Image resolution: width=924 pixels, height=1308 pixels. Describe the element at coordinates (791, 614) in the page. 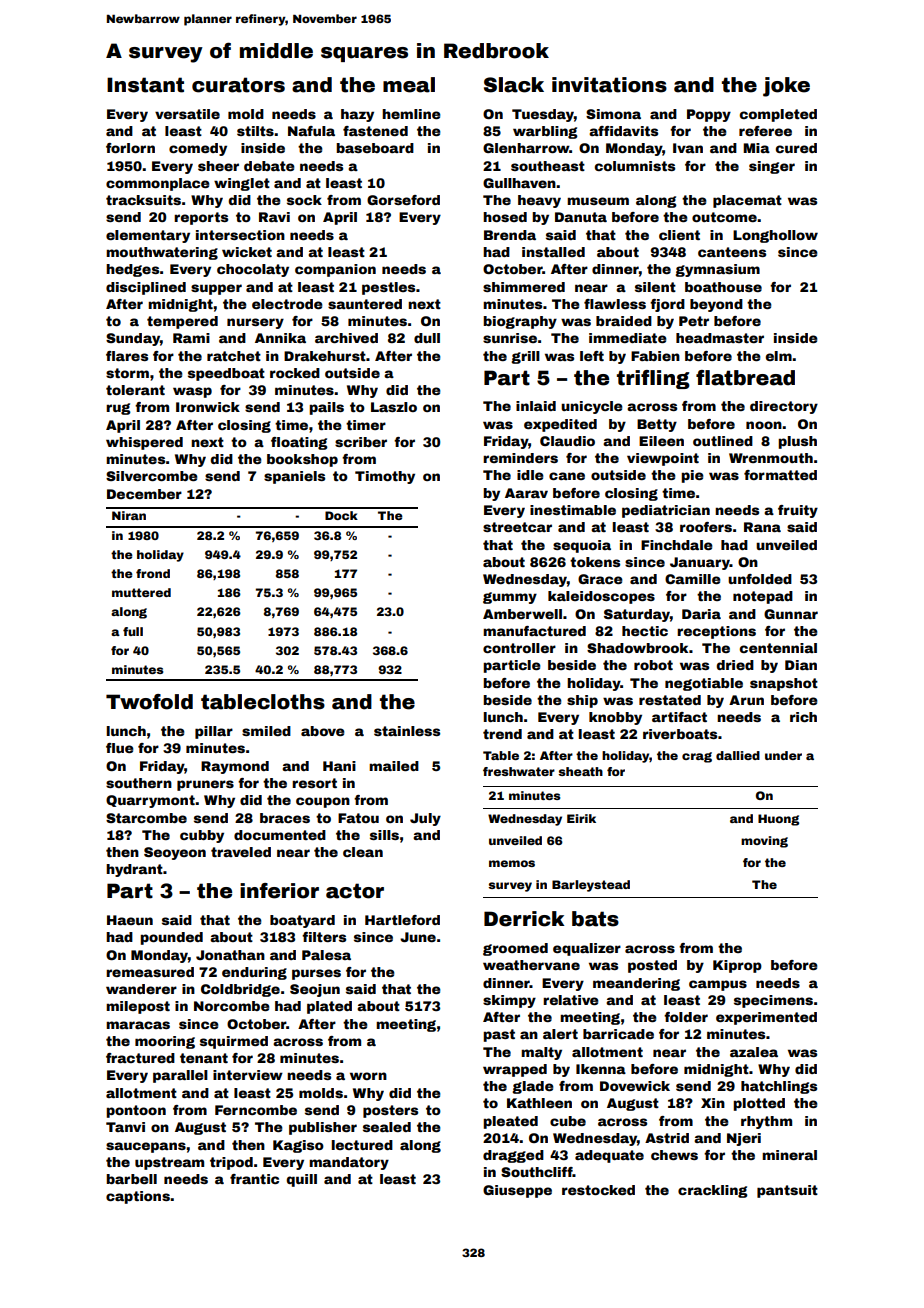

I see `Gunnar` at that location.
